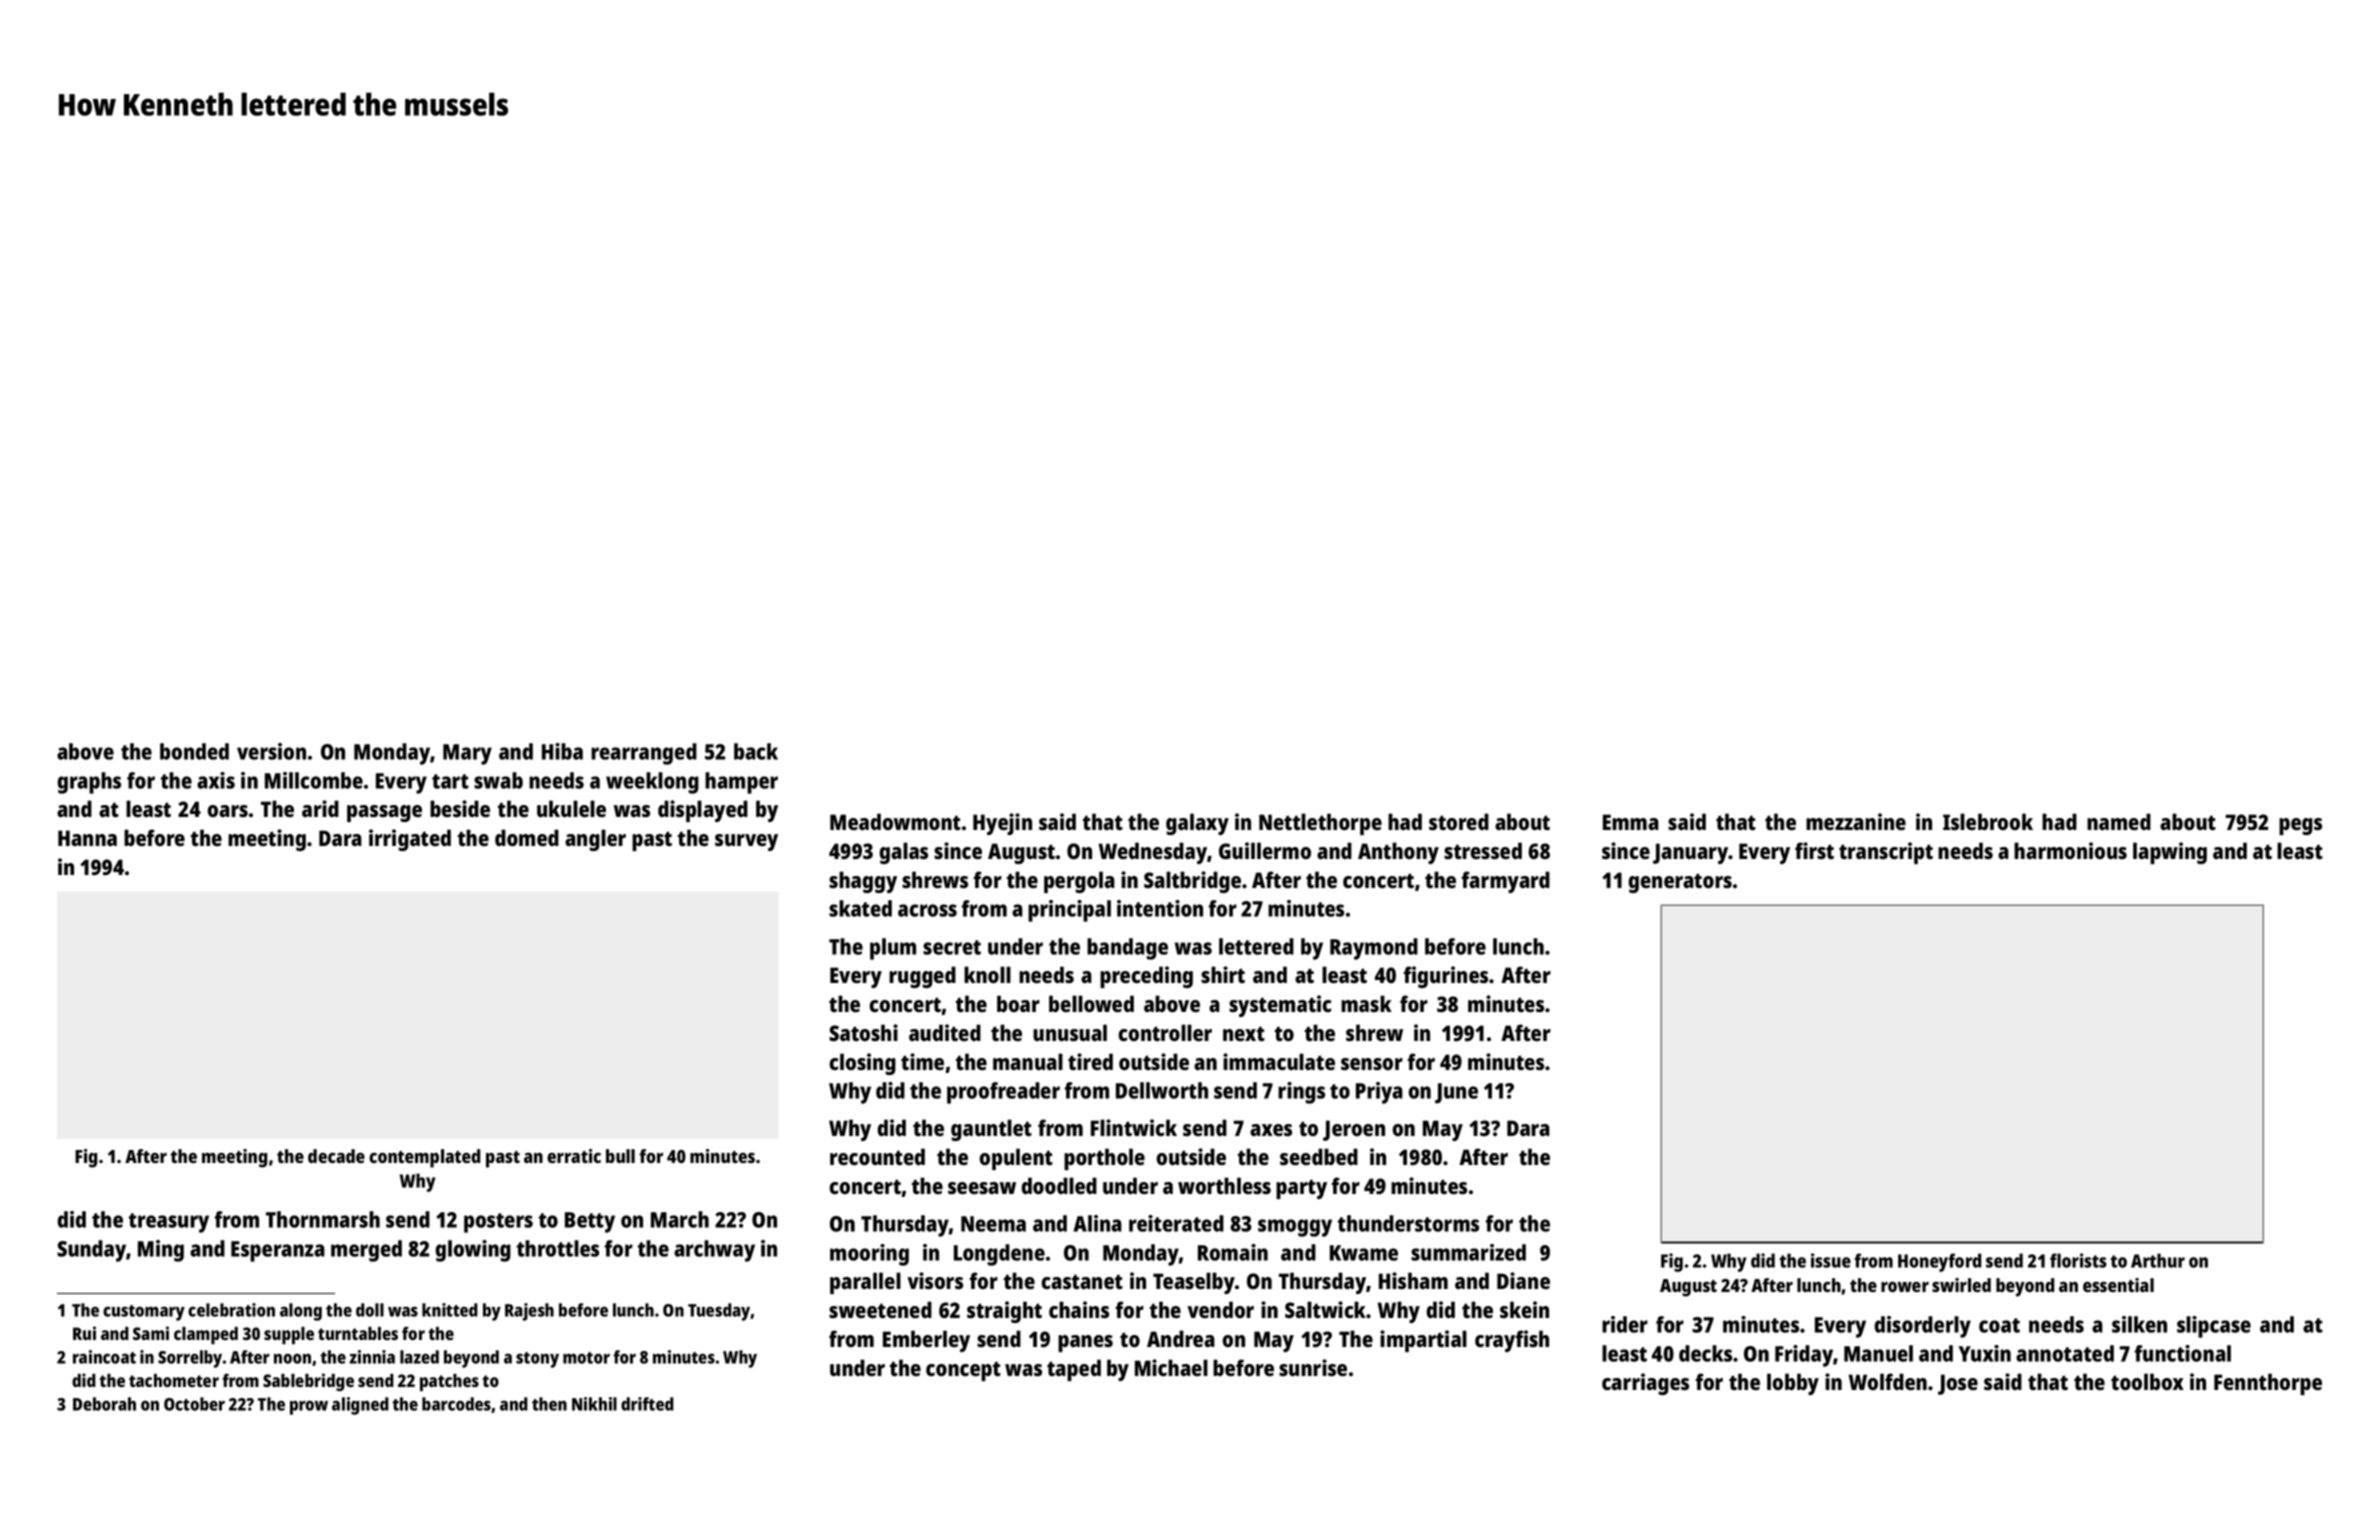 The height and width of the document is (1540, 2380). Describe the element at coordinates (574, 1156) in the document. I see `erratic` at that location.
